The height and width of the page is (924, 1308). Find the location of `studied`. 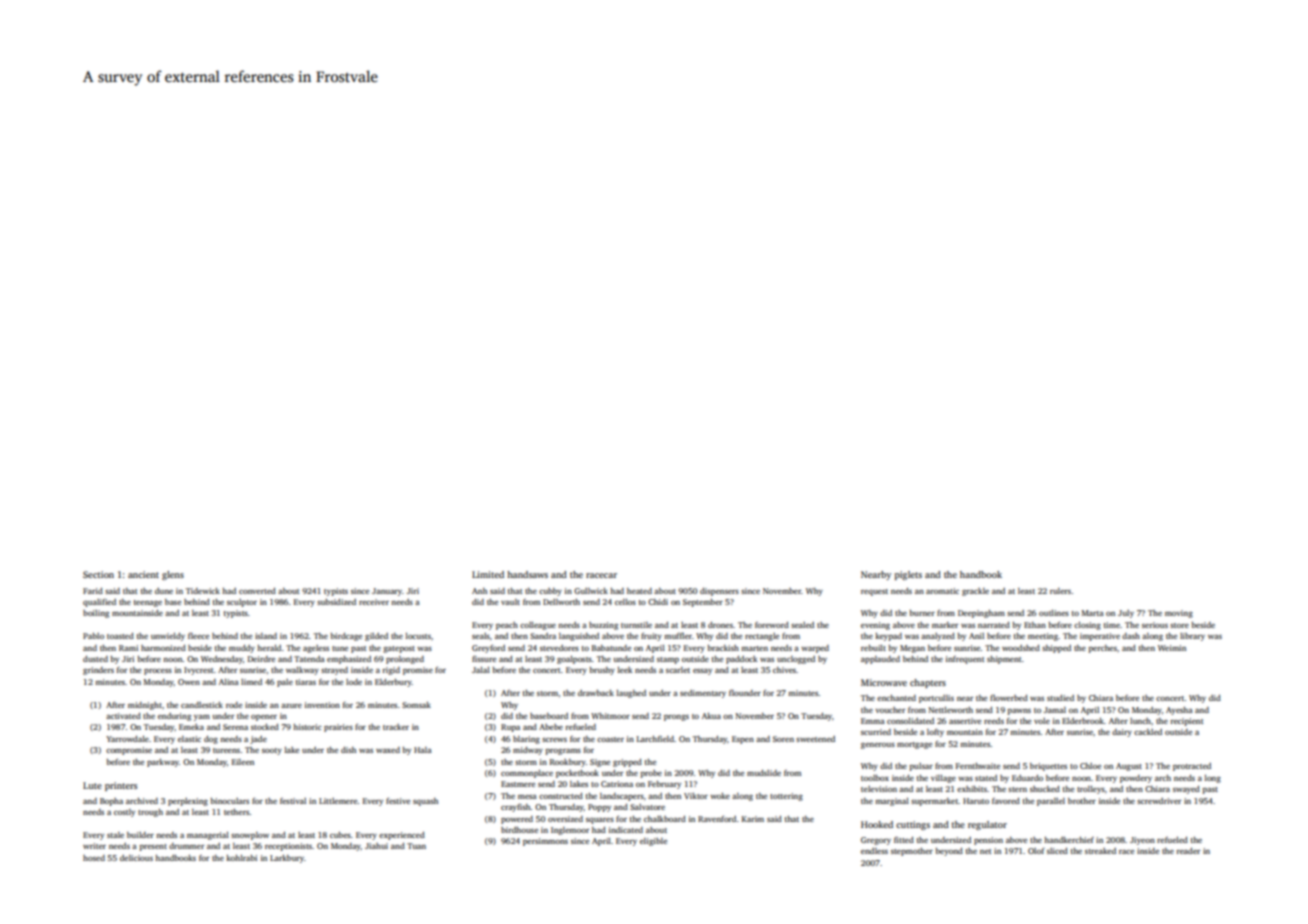

studied is located at coordinates (1060, 698).
